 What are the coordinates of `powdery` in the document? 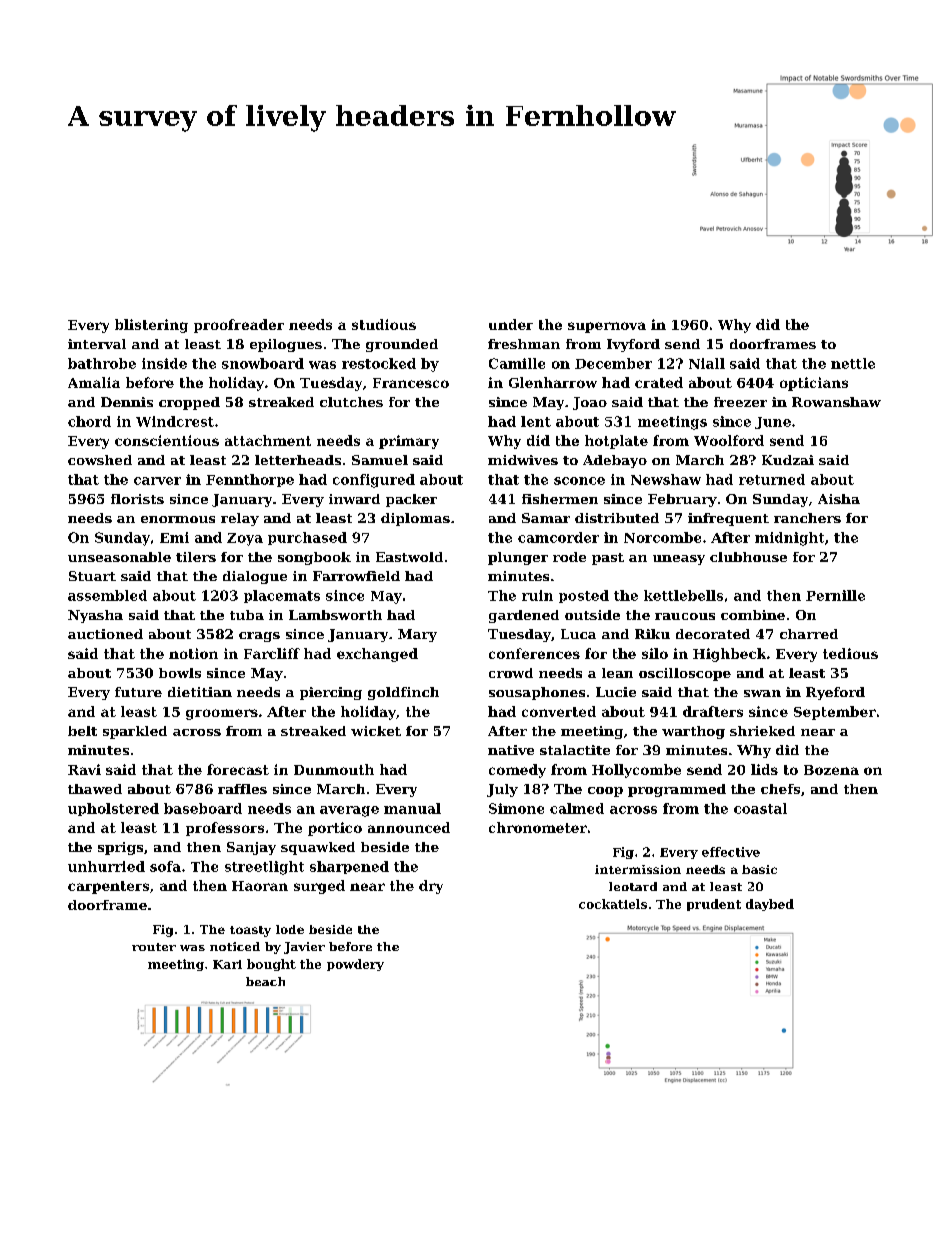 It's located at (355, 965).
